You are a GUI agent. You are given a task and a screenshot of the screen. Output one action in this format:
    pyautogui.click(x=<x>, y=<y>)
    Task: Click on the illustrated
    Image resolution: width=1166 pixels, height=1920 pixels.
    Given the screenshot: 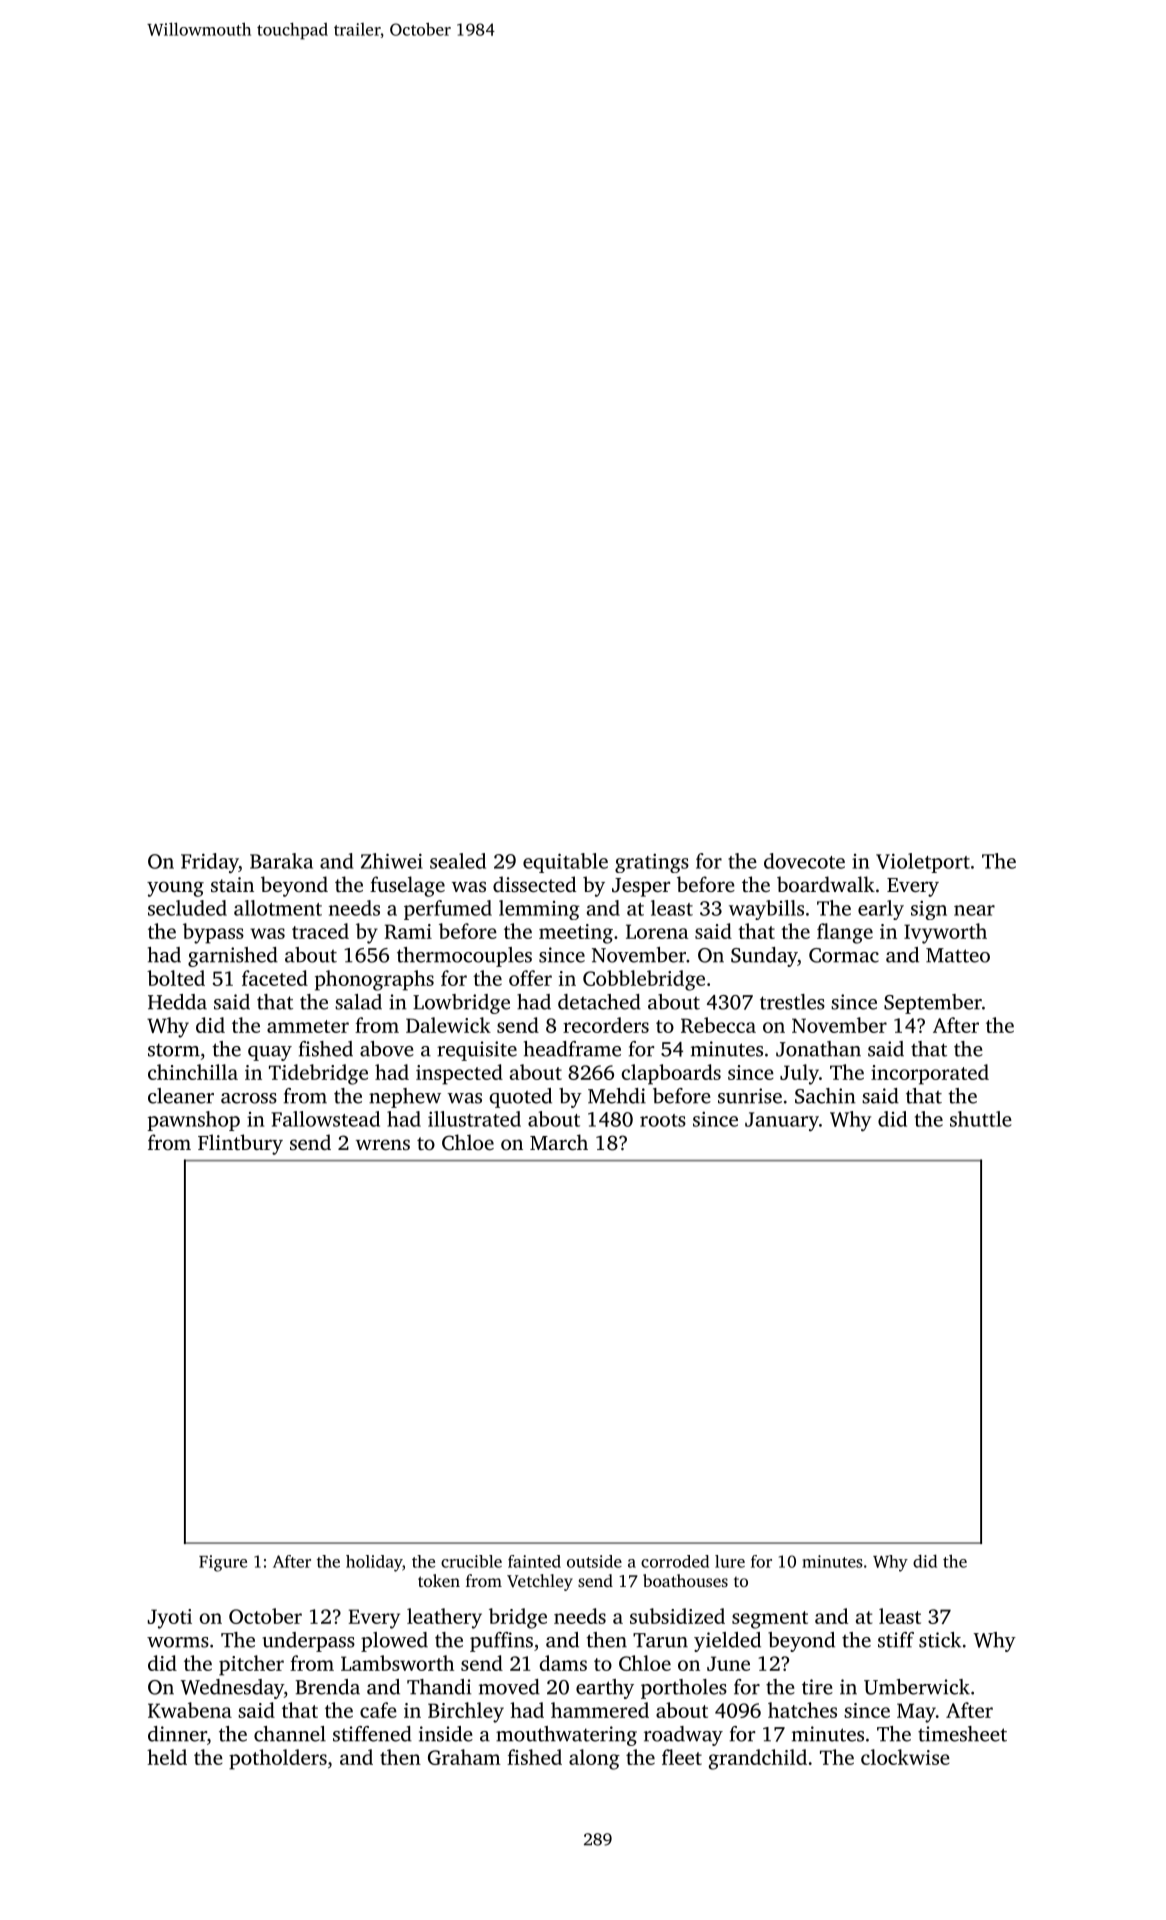 What is the action you would take?
    pyautogui.click(x=474, y=1119)
